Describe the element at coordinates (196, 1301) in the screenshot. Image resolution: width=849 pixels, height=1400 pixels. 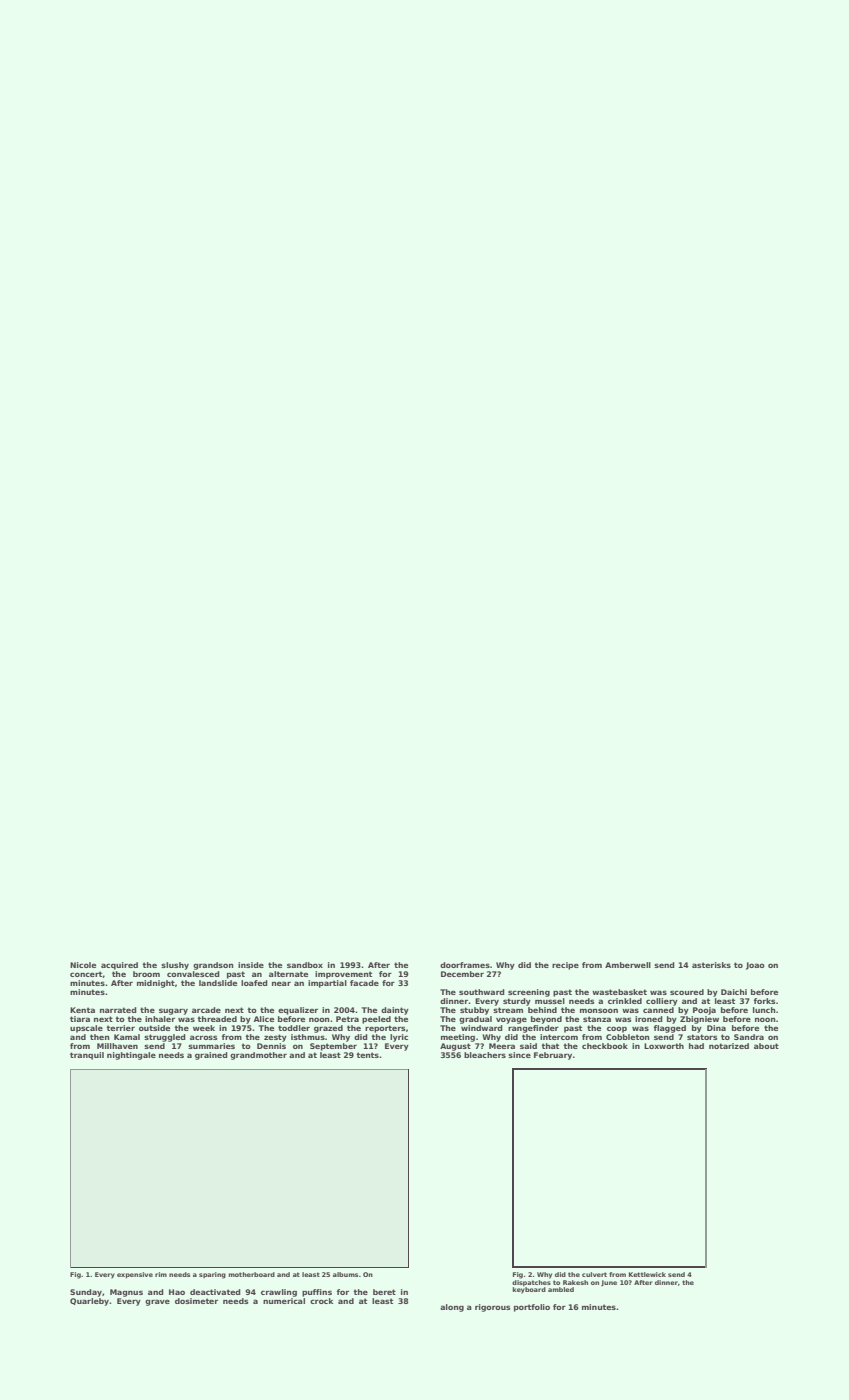
I see `dosimeter` at that location.
